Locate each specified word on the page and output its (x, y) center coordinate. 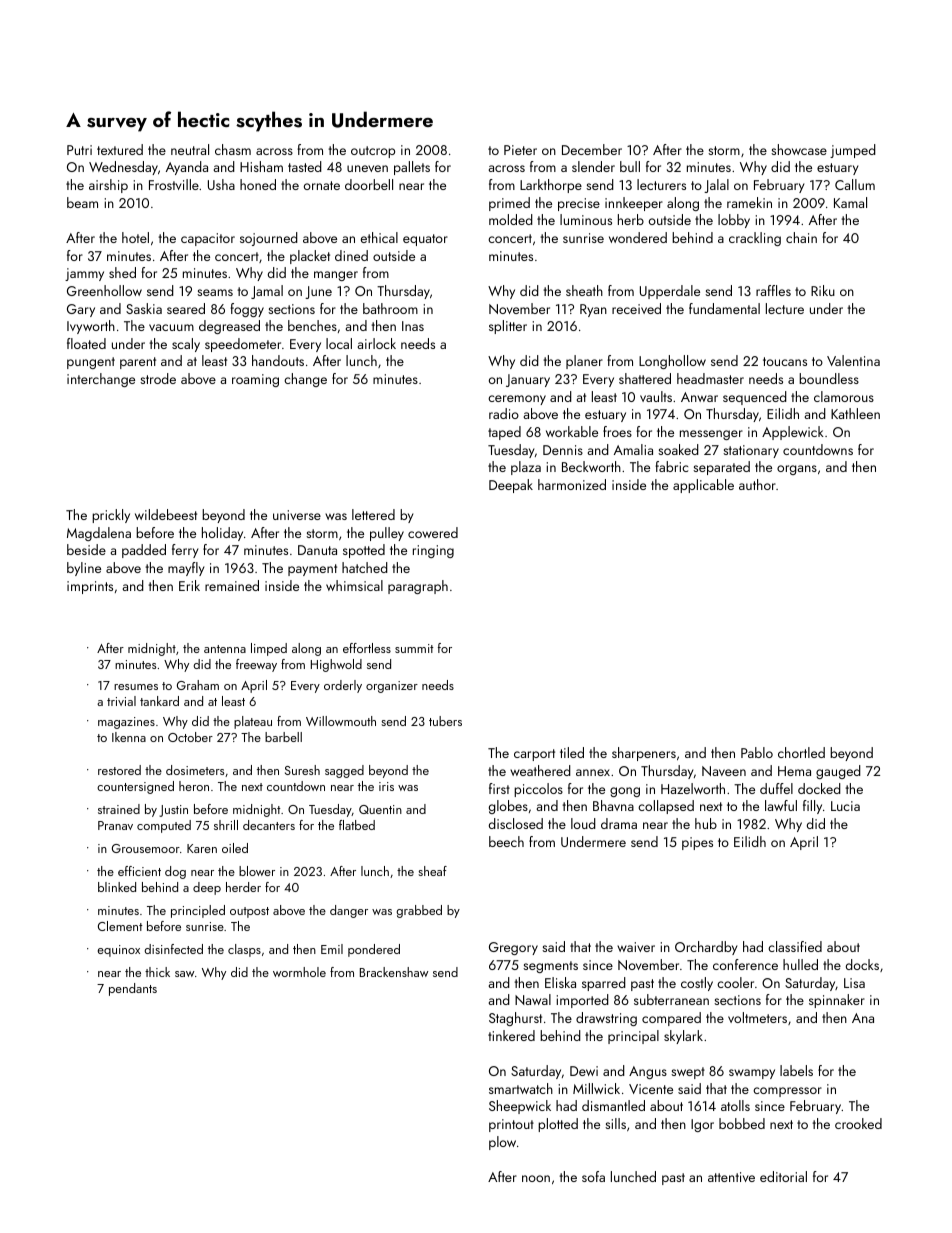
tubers (445, 721)
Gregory (513, 948)
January (528, 380)
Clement (120, 926)
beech (506, 841)
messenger (711, 435)
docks (862, 964)
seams (215, 292)
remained (232, 585)
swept (688, 1073)
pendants (133, 989)
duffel (776, 788)
